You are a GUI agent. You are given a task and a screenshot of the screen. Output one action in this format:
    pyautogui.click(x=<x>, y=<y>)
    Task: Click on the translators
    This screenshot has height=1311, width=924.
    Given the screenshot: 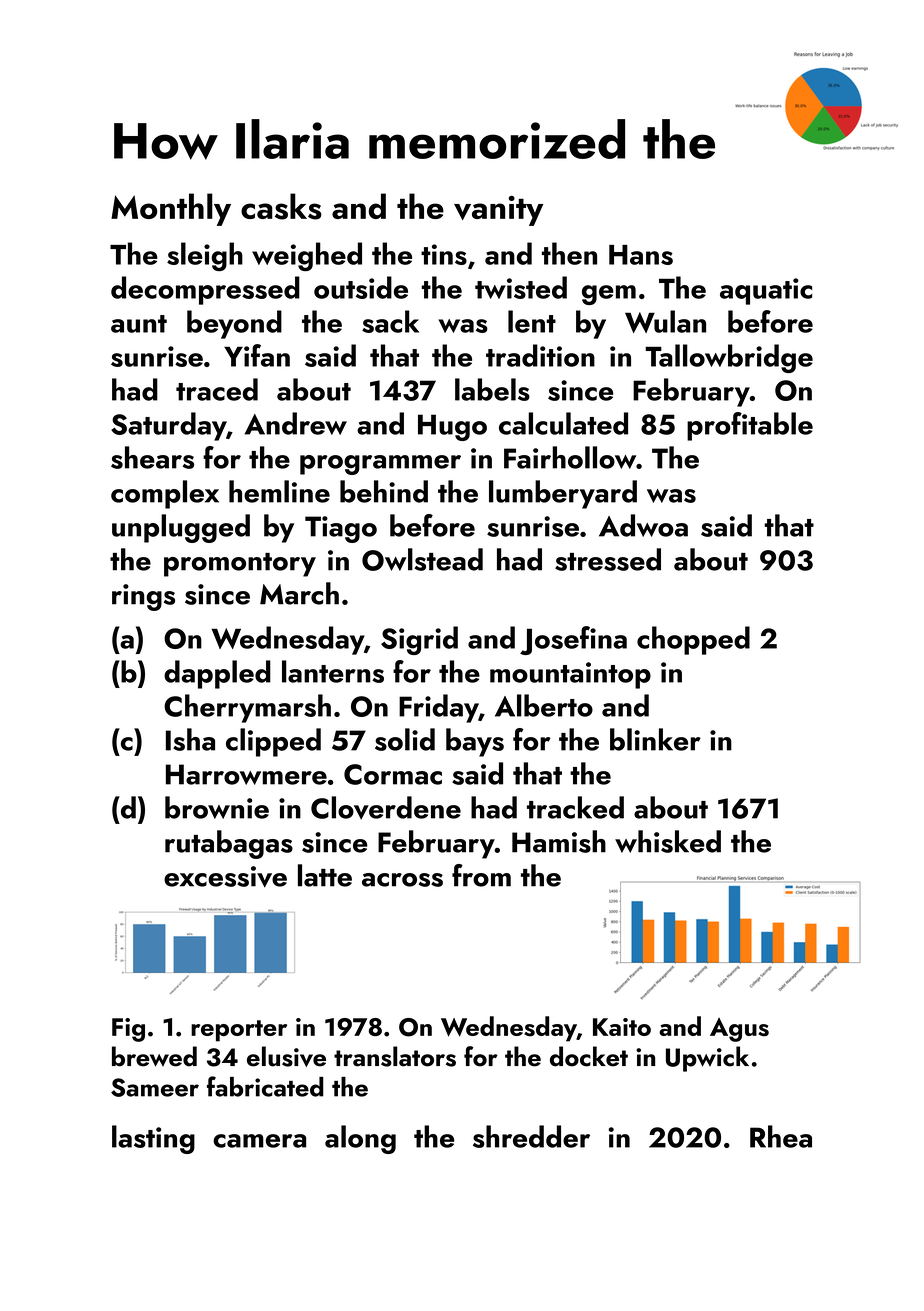 What is the action you would take?
    pyautogui.click(x=395, y=1056)
